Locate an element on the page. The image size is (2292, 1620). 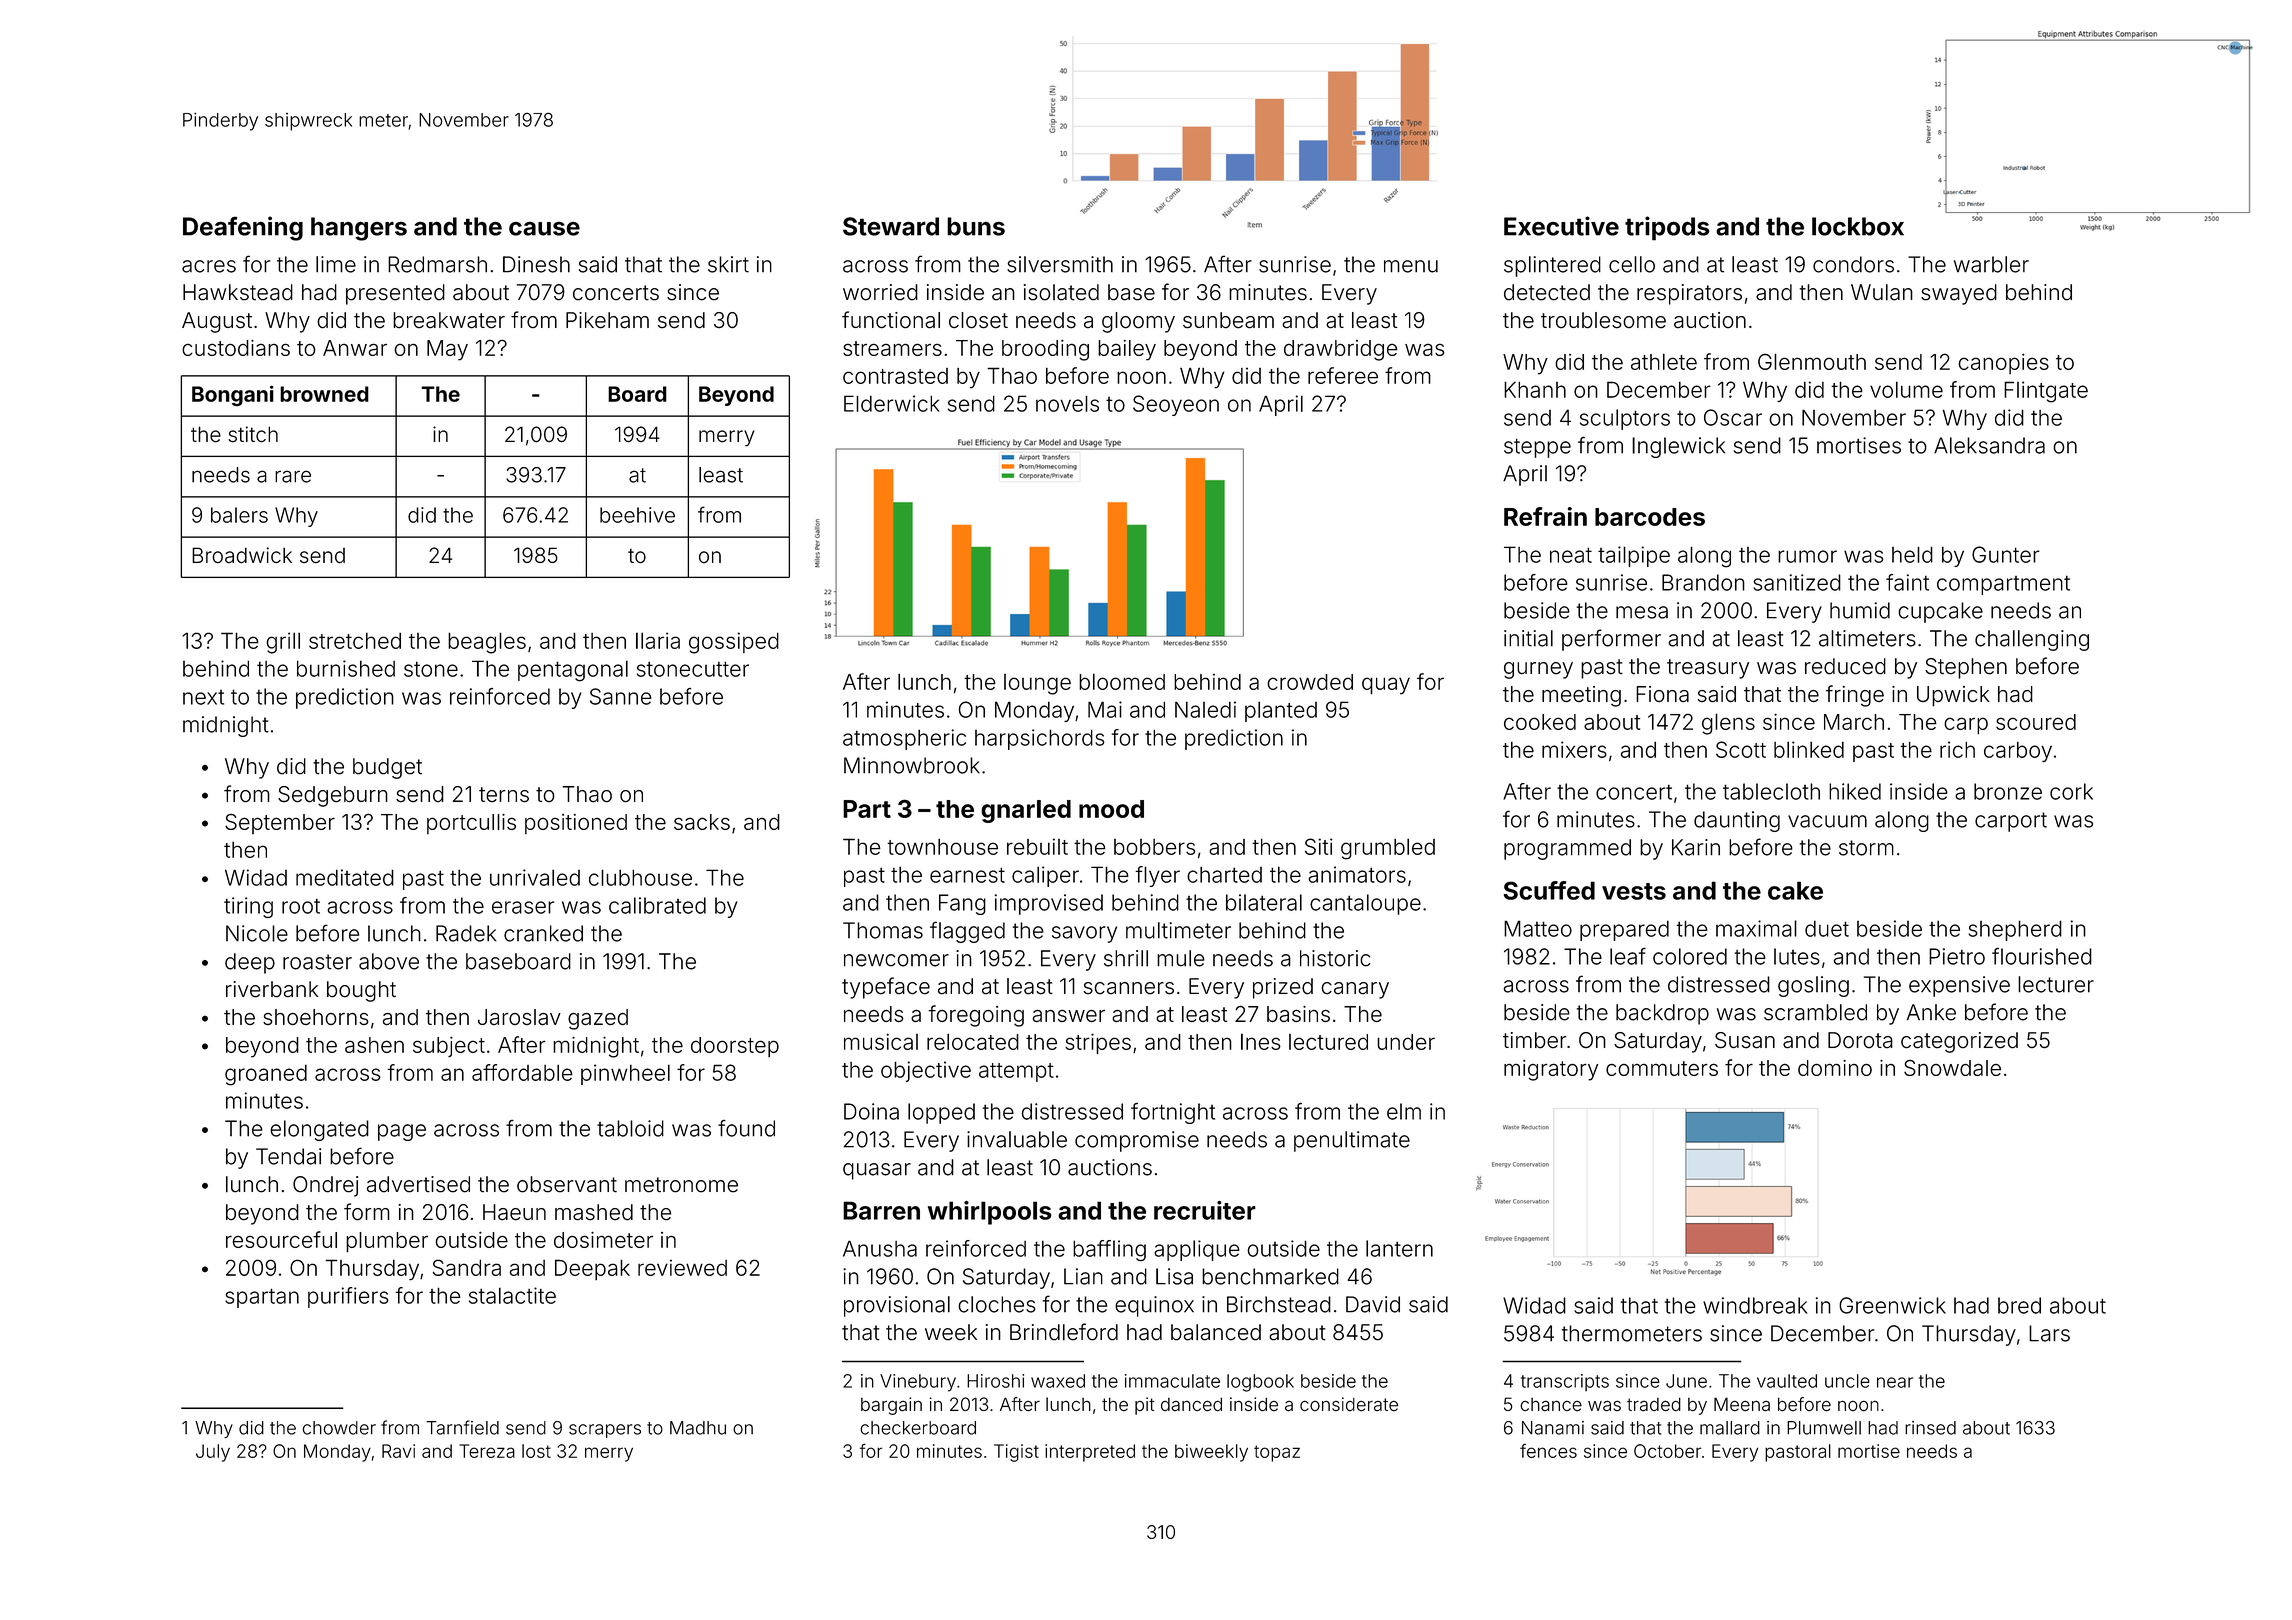
Steward is located at coordinates (891, 226).
